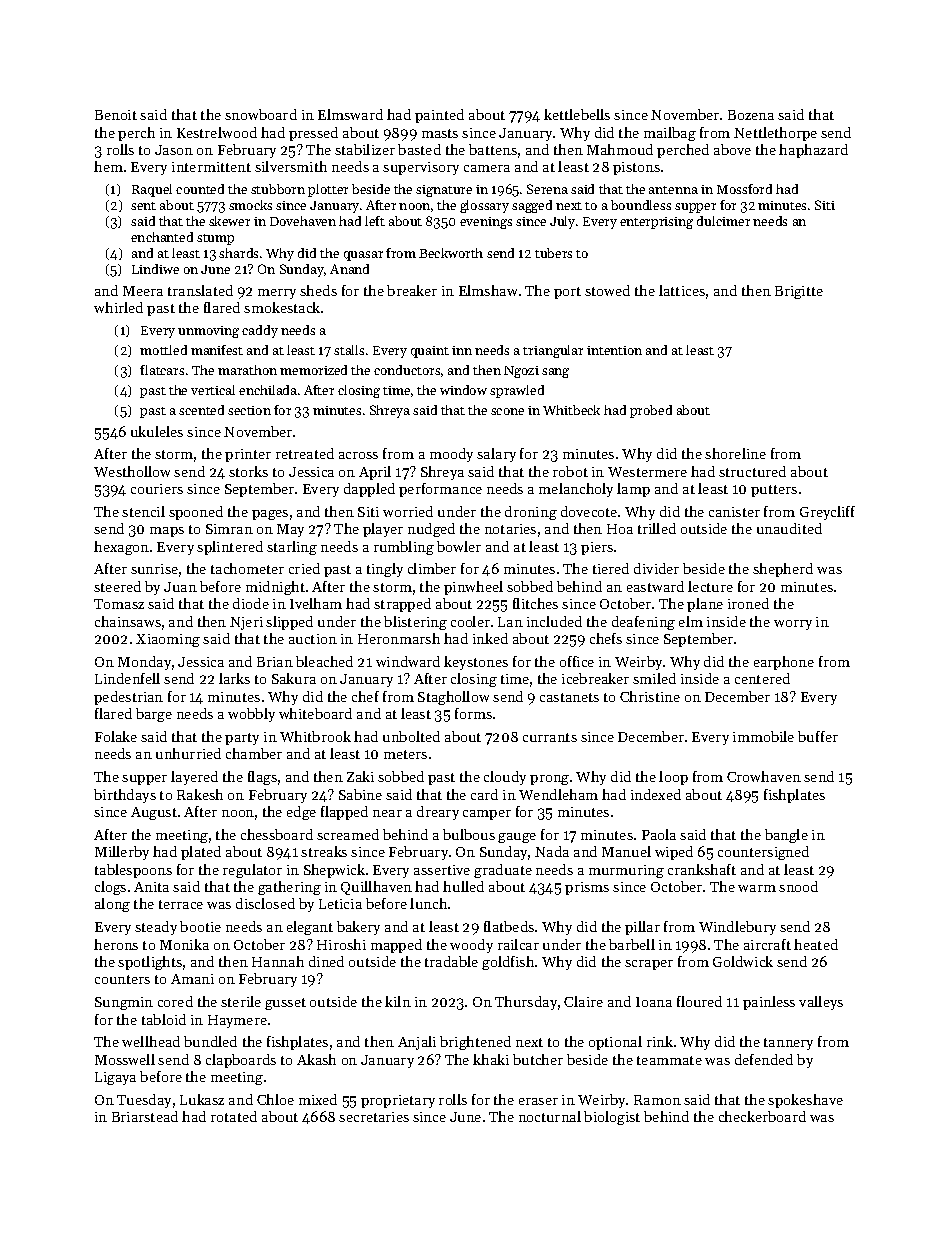 Image resolution: width=952 pixels, height=1233 pixels. Describe the element at coordinates (316, 1059) in the image. I see `Akash` at that location.
